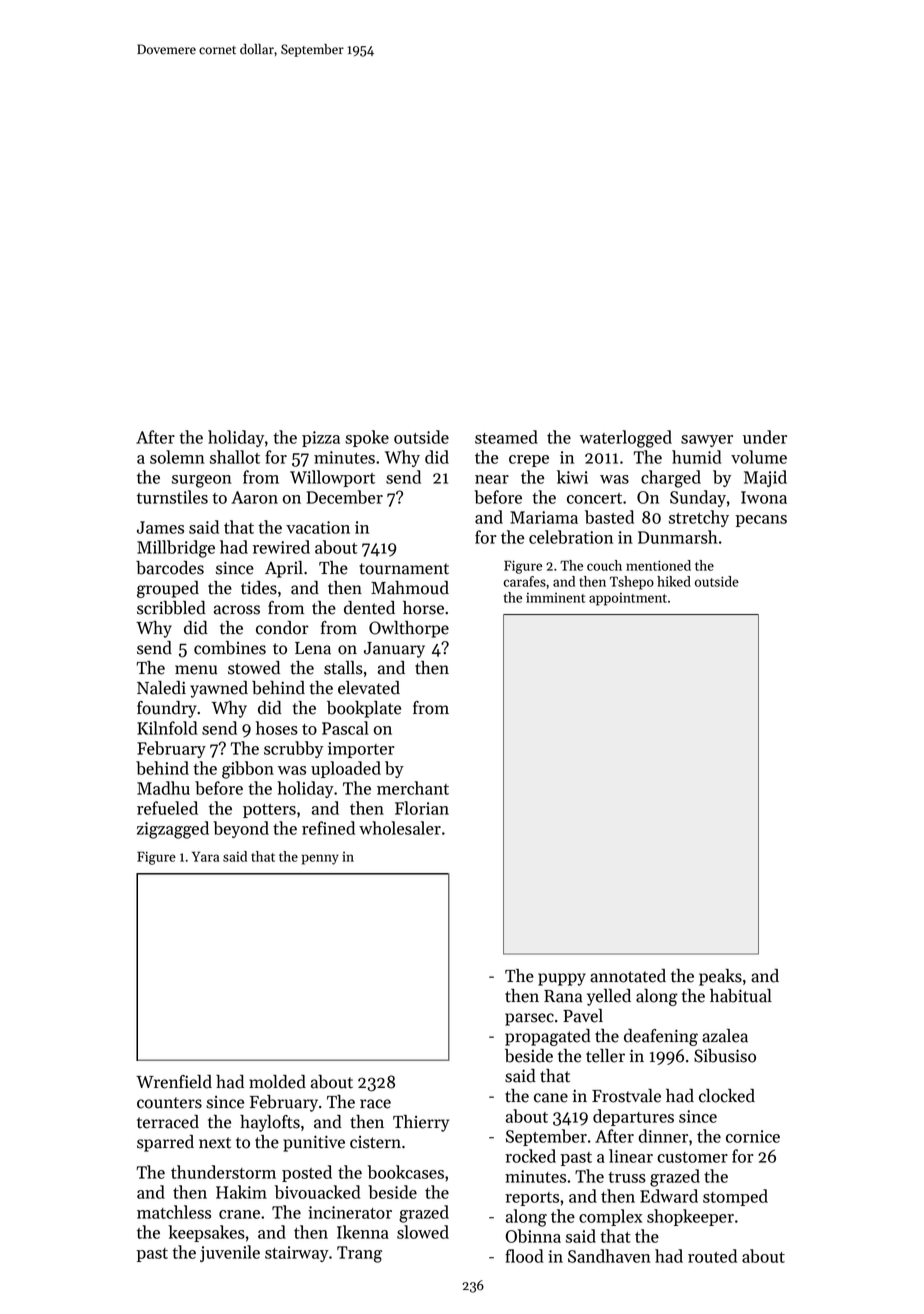 The image size is (924, 1314). Describe the element at coordinates (551, 1098) in the screenshot. I see `cane` at that location.
